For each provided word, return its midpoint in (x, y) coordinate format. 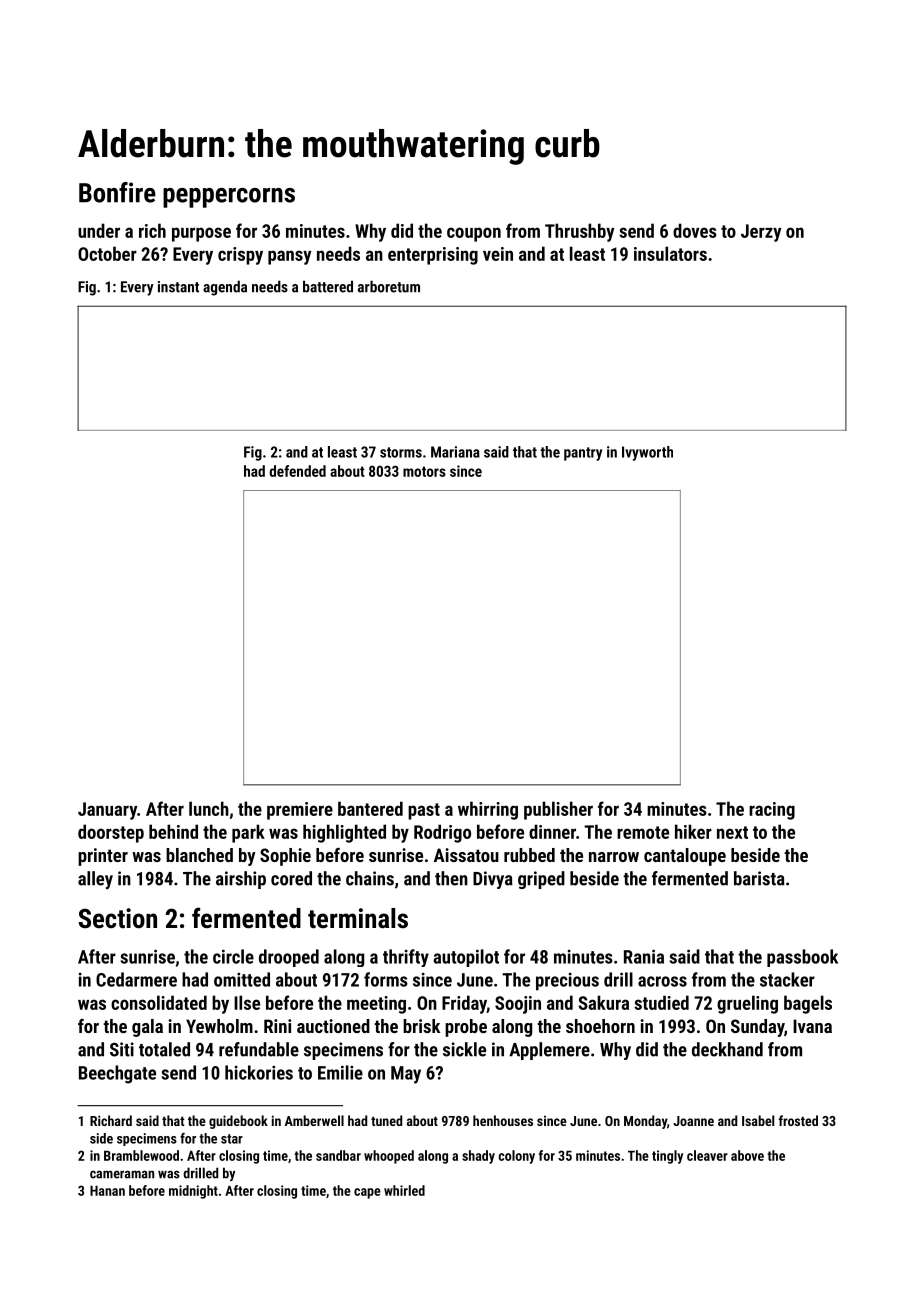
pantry (583, 454)
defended (298, 471)
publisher (558, 810)
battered (328, 286)
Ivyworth (647, 453)
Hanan (107, 1191)
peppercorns (229, 198)
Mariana (455, 452)
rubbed (529, 855)
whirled (404, 1190)
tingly (667, 1157)
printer (103, 857)
